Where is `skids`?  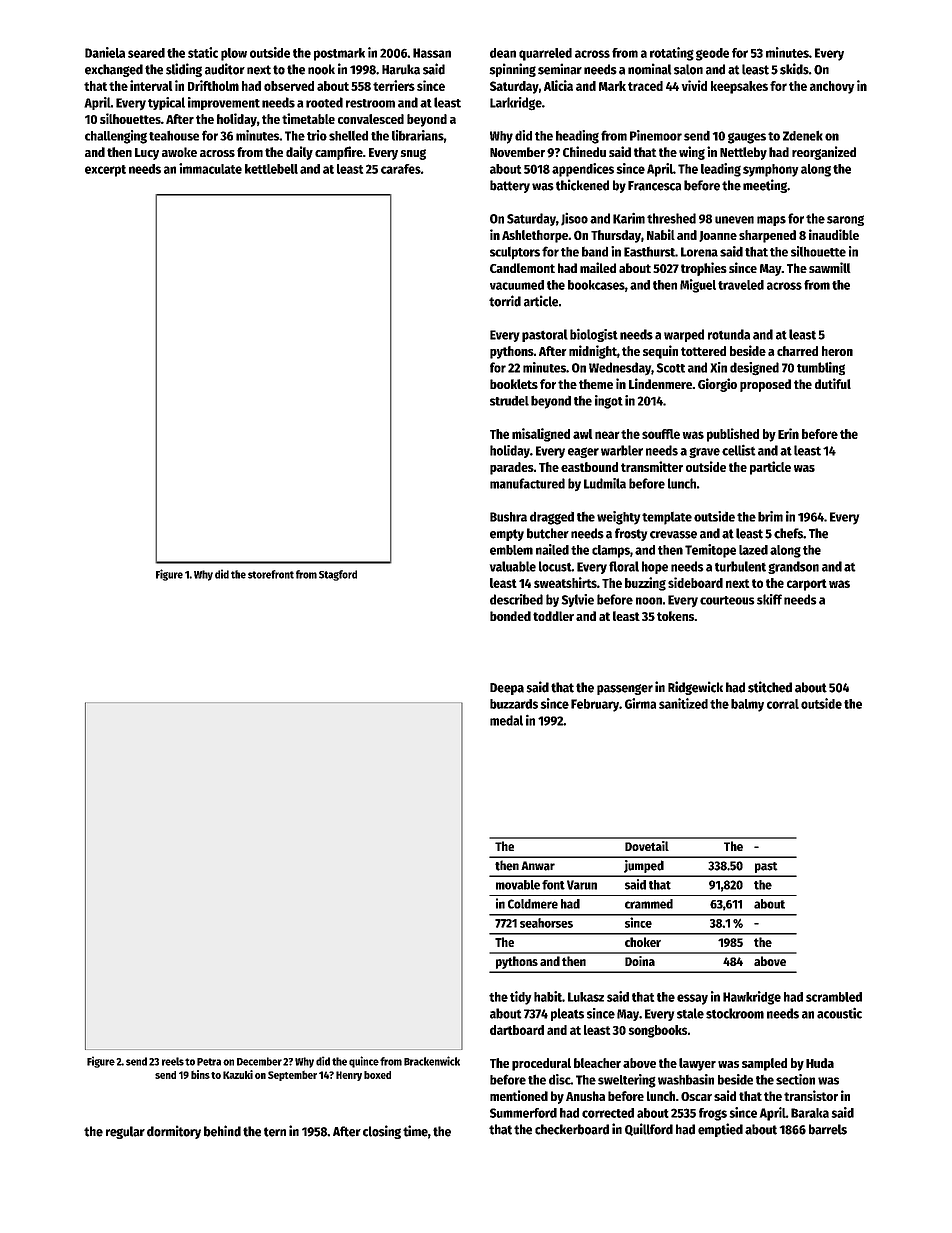
skids is located at coordinates (794, 69).
